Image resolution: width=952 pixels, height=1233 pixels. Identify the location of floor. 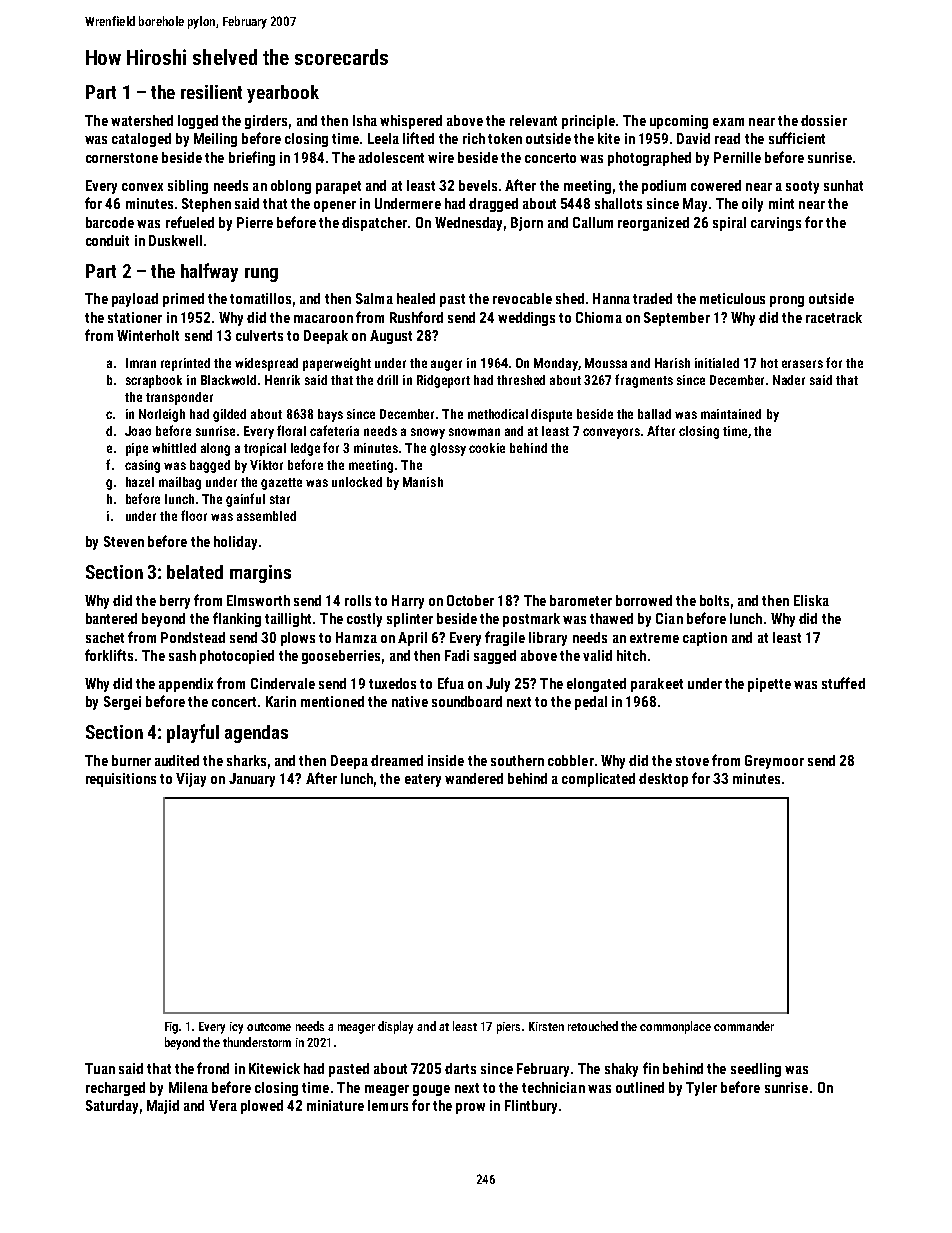
(194, 515).
